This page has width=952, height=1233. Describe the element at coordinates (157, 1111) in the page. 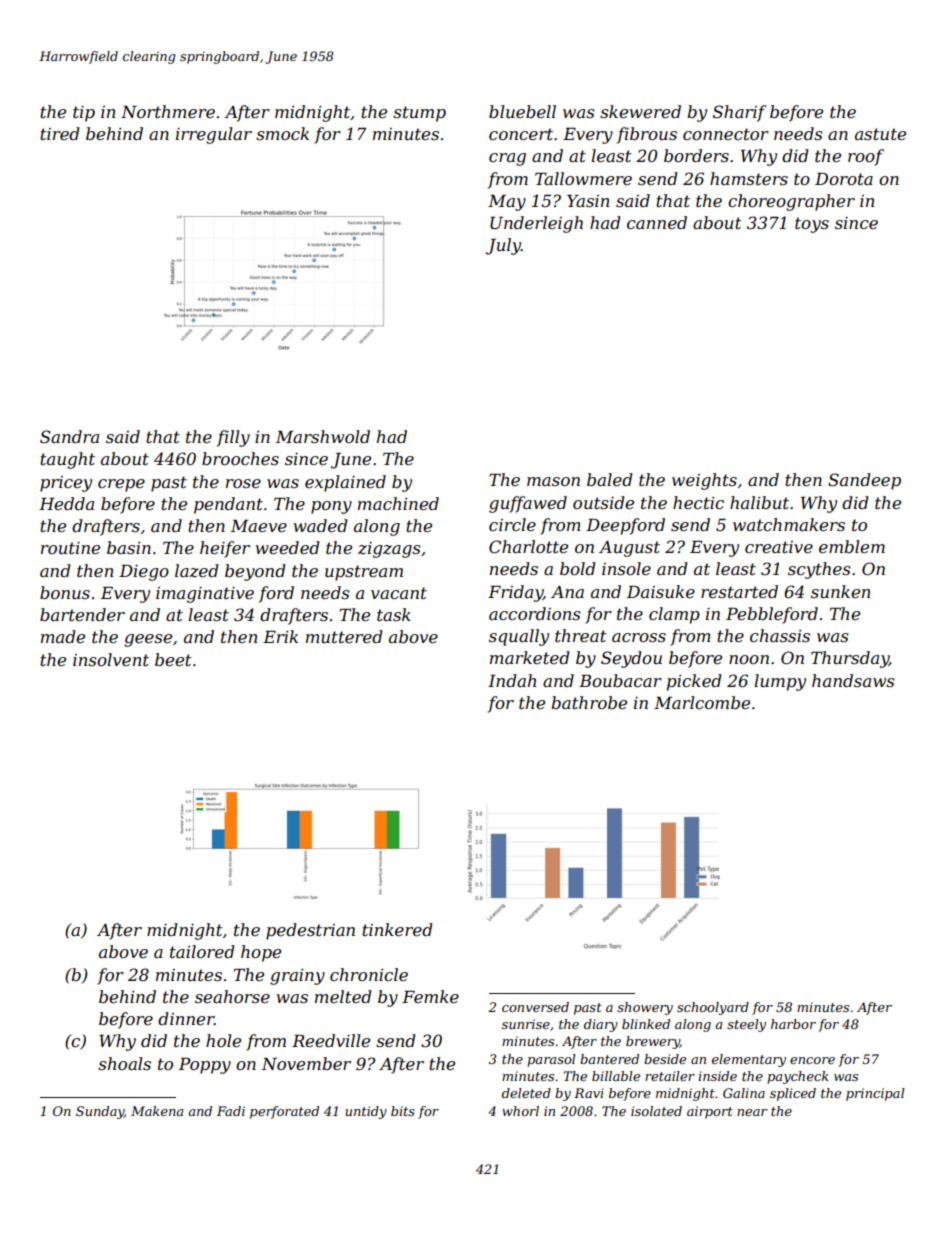

I see `Makena` at that location.
